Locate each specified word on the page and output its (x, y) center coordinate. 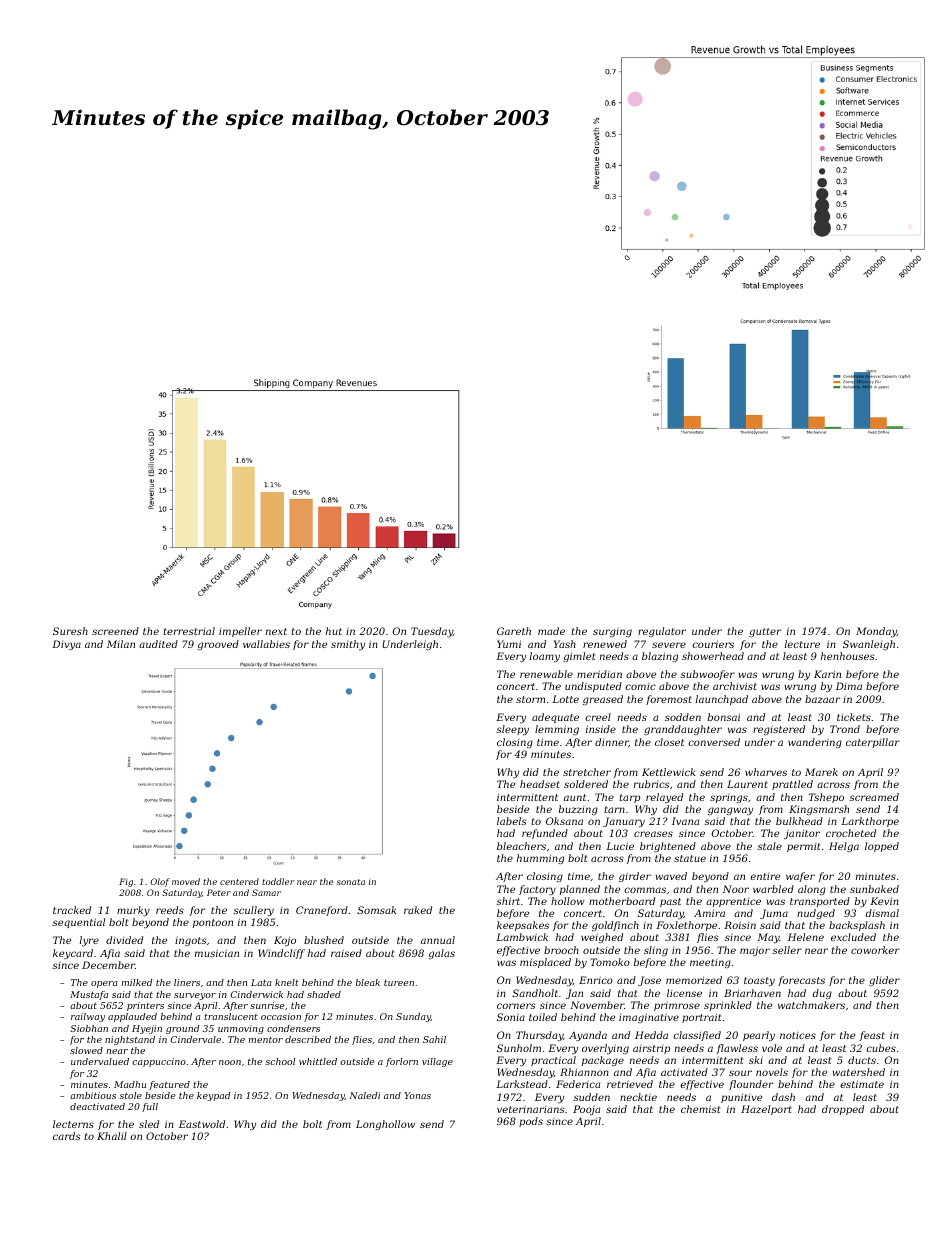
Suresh (70, 631)
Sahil (434, 1039)
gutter (765, 632)
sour (740, 1073)
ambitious (93, 1095)
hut (334, 631)
